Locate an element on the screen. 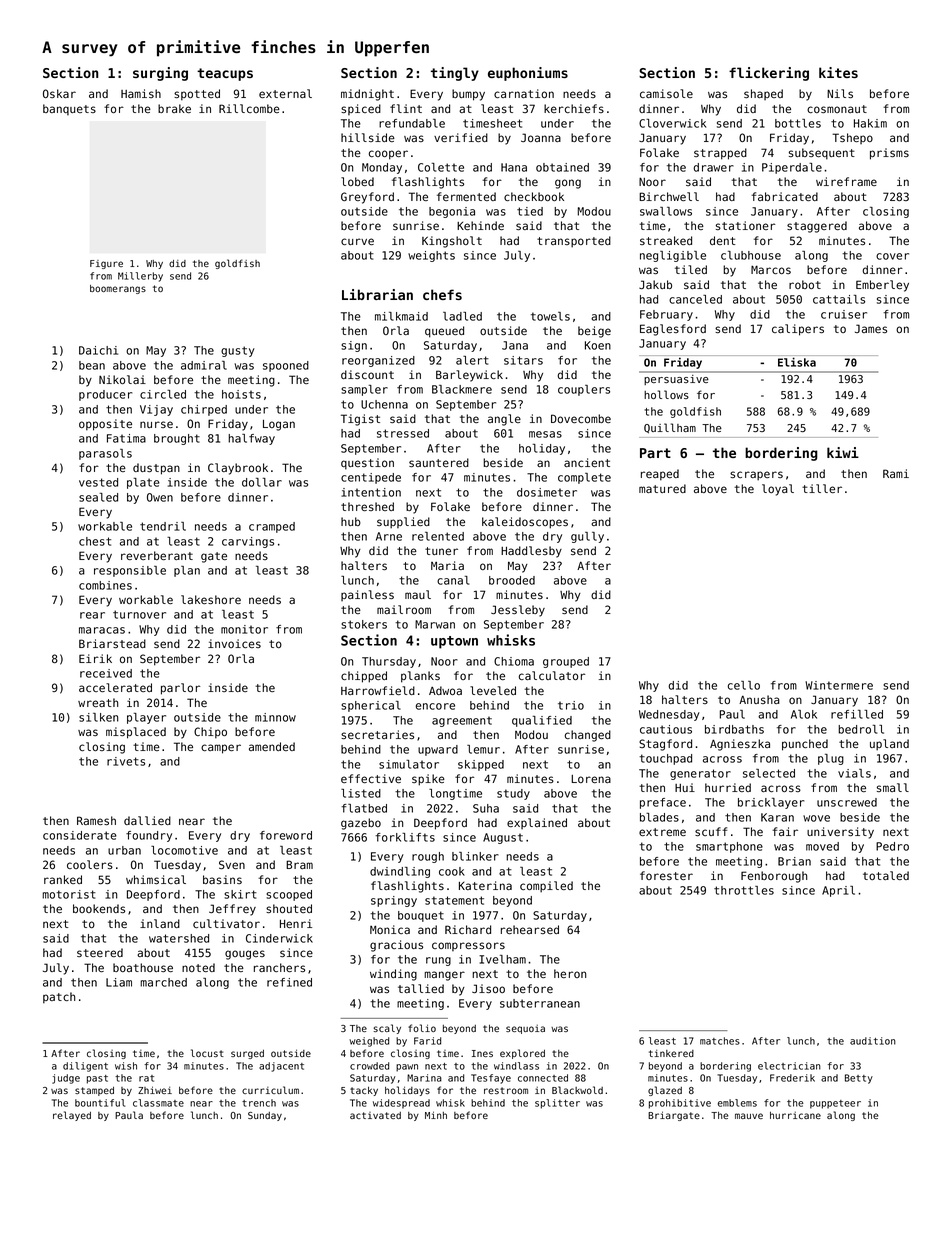 The height and width of the screenshot is (1233, 952). cramped is located at coordinates (272, 527).
